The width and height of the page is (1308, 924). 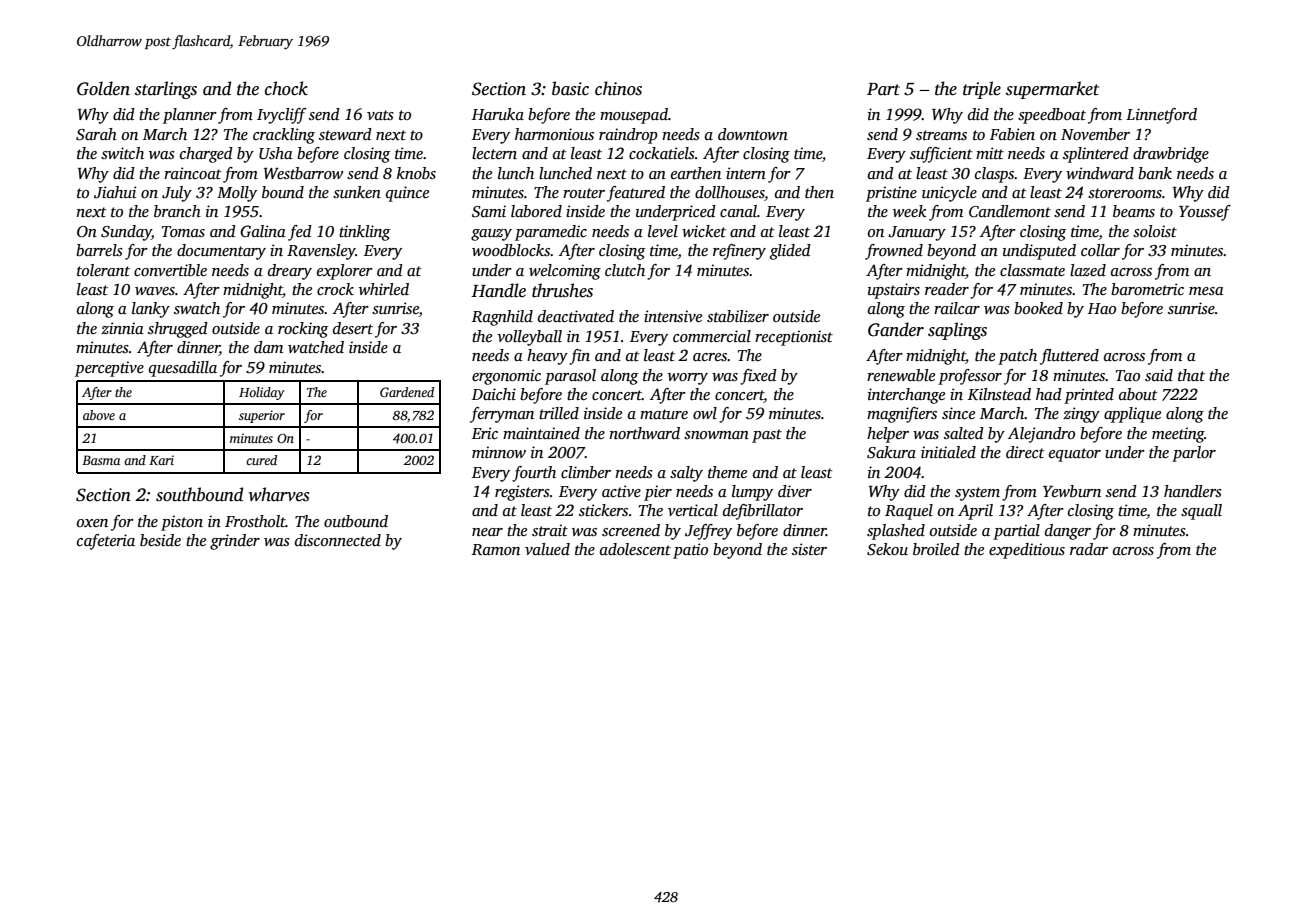 What do you see at coordinates (636, 194) in the page?
I see `featured` at bounding box center [636, 194].
